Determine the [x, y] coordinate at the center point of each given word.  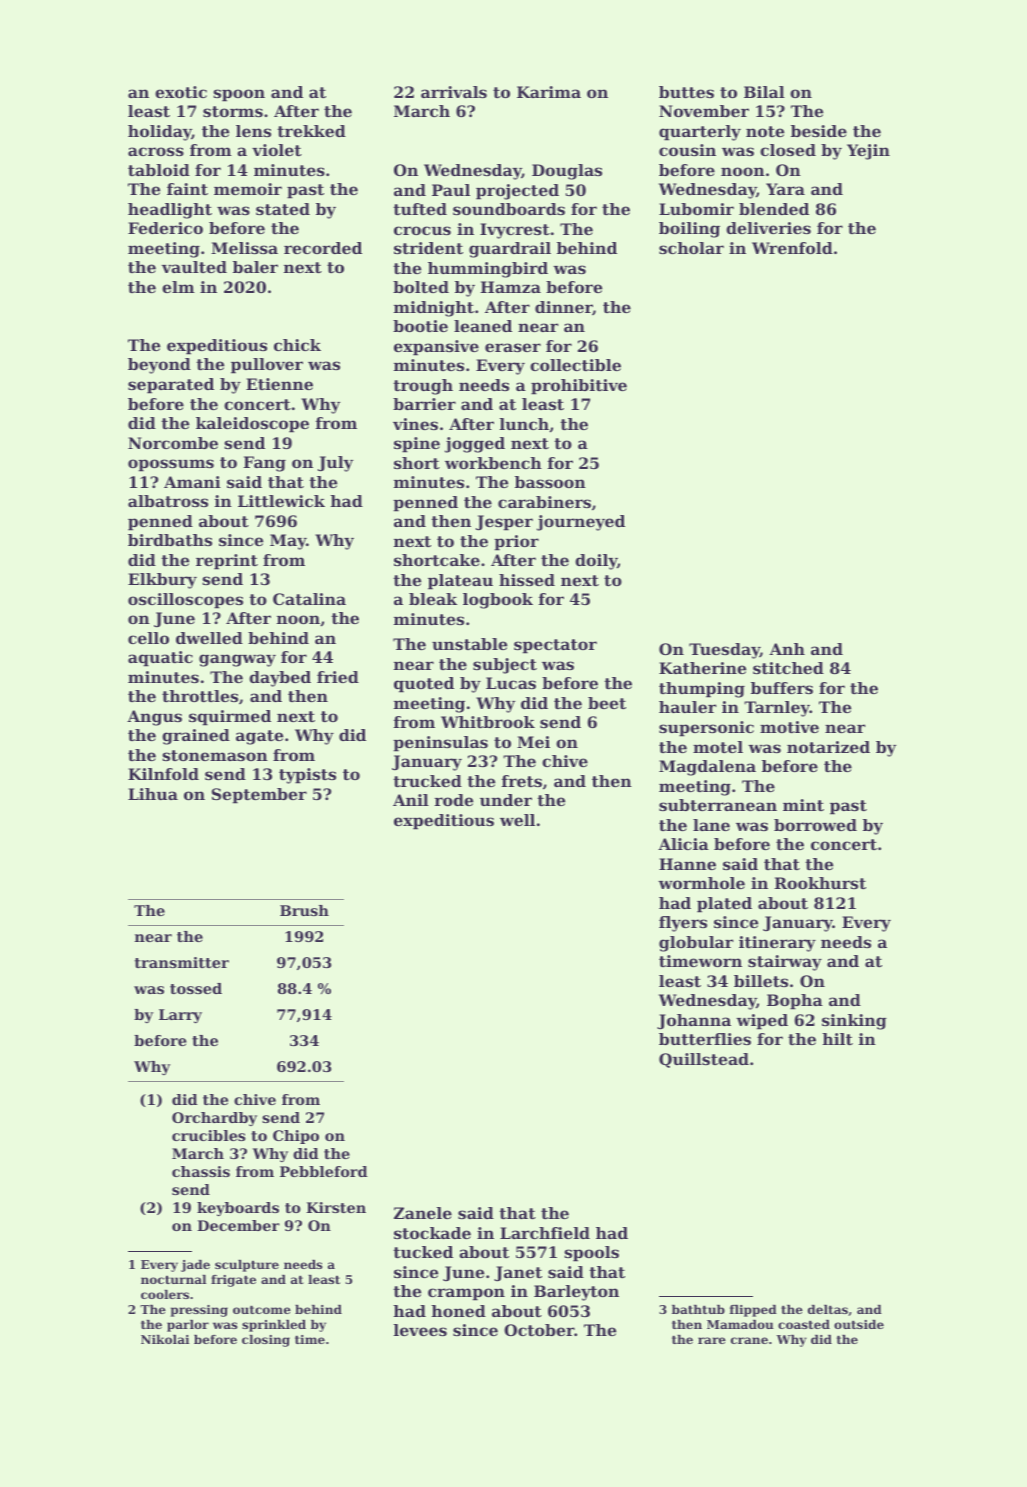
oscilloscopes [185, 601]
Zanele [423, 1213]
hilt [838, 1039]
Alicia [683, 844]
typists [307, 776]
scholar [691, 248]
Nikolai [165, 1339]
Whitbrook [488, 722]
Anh [787, 649]
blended [774, 209]
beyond [159, 366]
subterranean [718, 805]
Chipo [296, 1137]
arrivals [454, 92]
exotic [181, 92]
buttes [686, 92]
